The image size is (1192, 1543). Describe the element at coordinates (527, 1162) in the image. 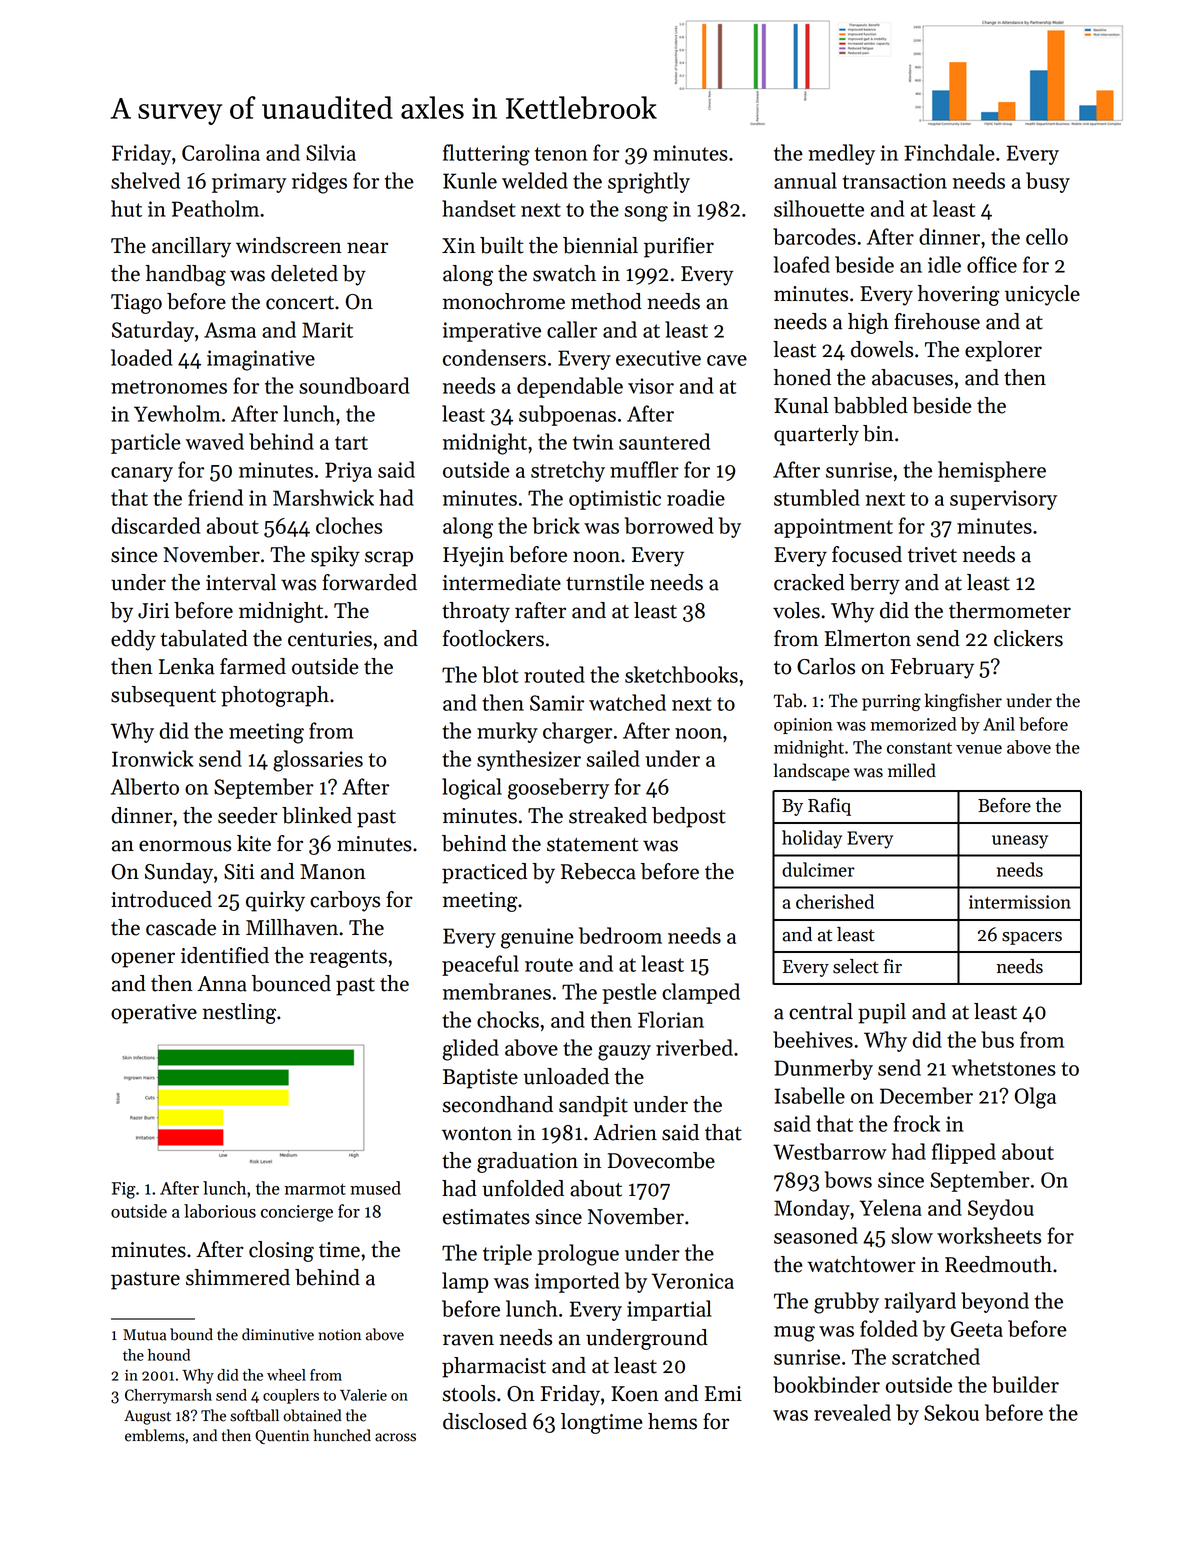

I see `graduation` at that location.
